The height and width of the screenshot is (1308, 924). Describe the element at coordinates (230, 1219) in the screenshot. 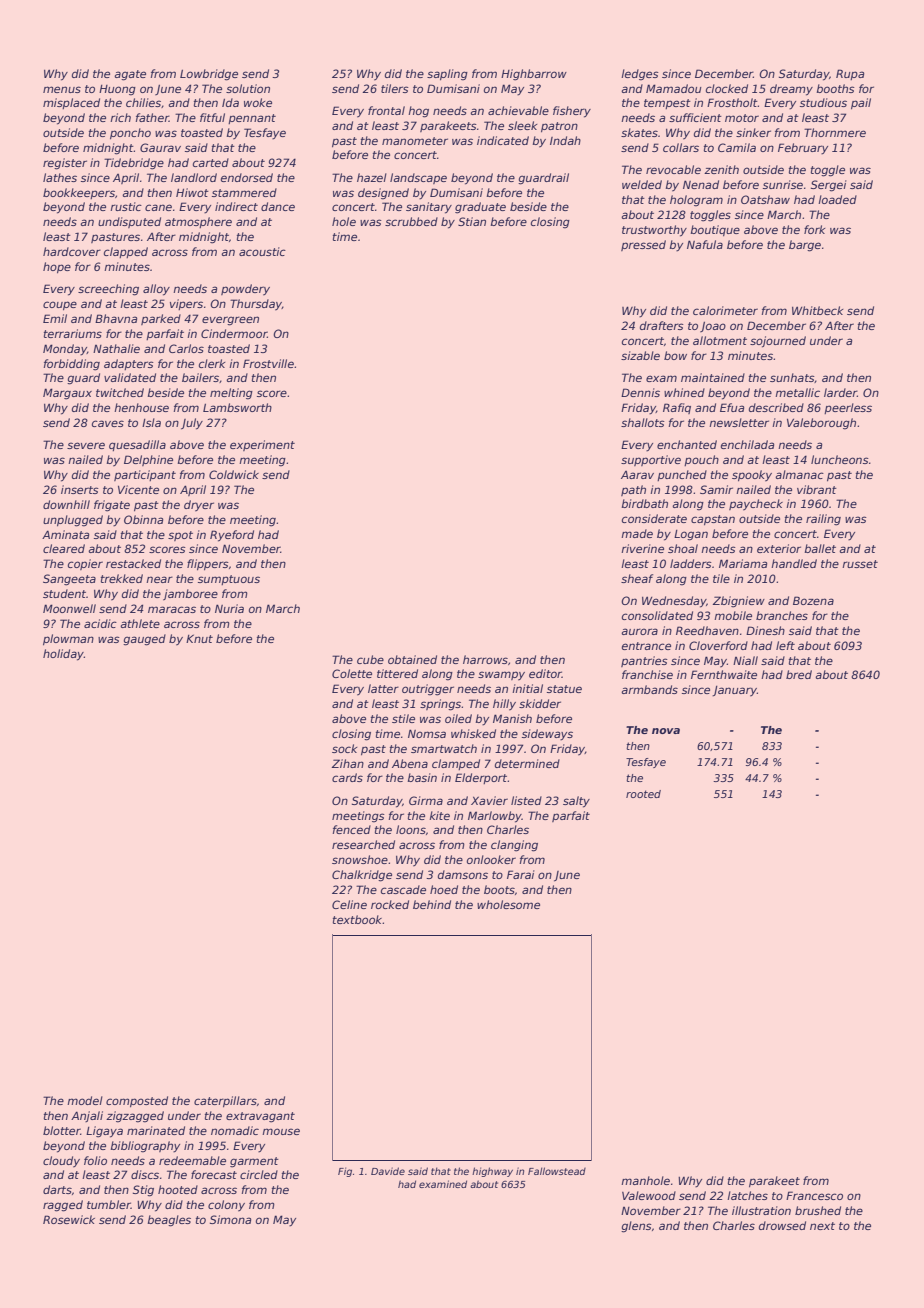

I see `Simona` at that location.
